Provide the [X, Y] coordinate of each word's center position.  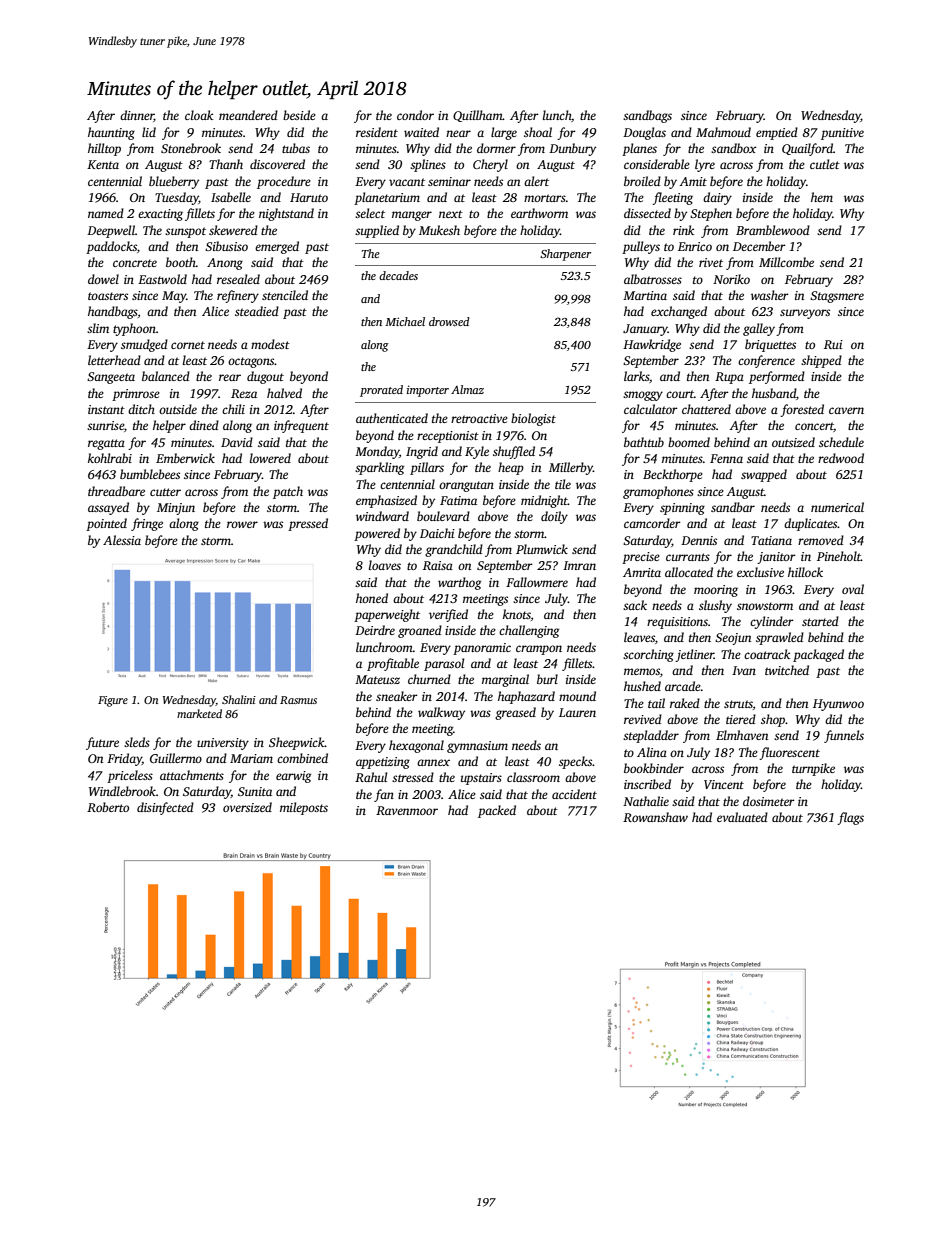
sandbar [733, 507]
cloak [199, 115]
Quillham [478, 116]
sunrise [105, 425]
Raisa [438, 565]
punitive [842, 134]
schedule [841, 442]
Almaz [467, 389]
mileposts [304, 808]
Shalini [239, 699]
